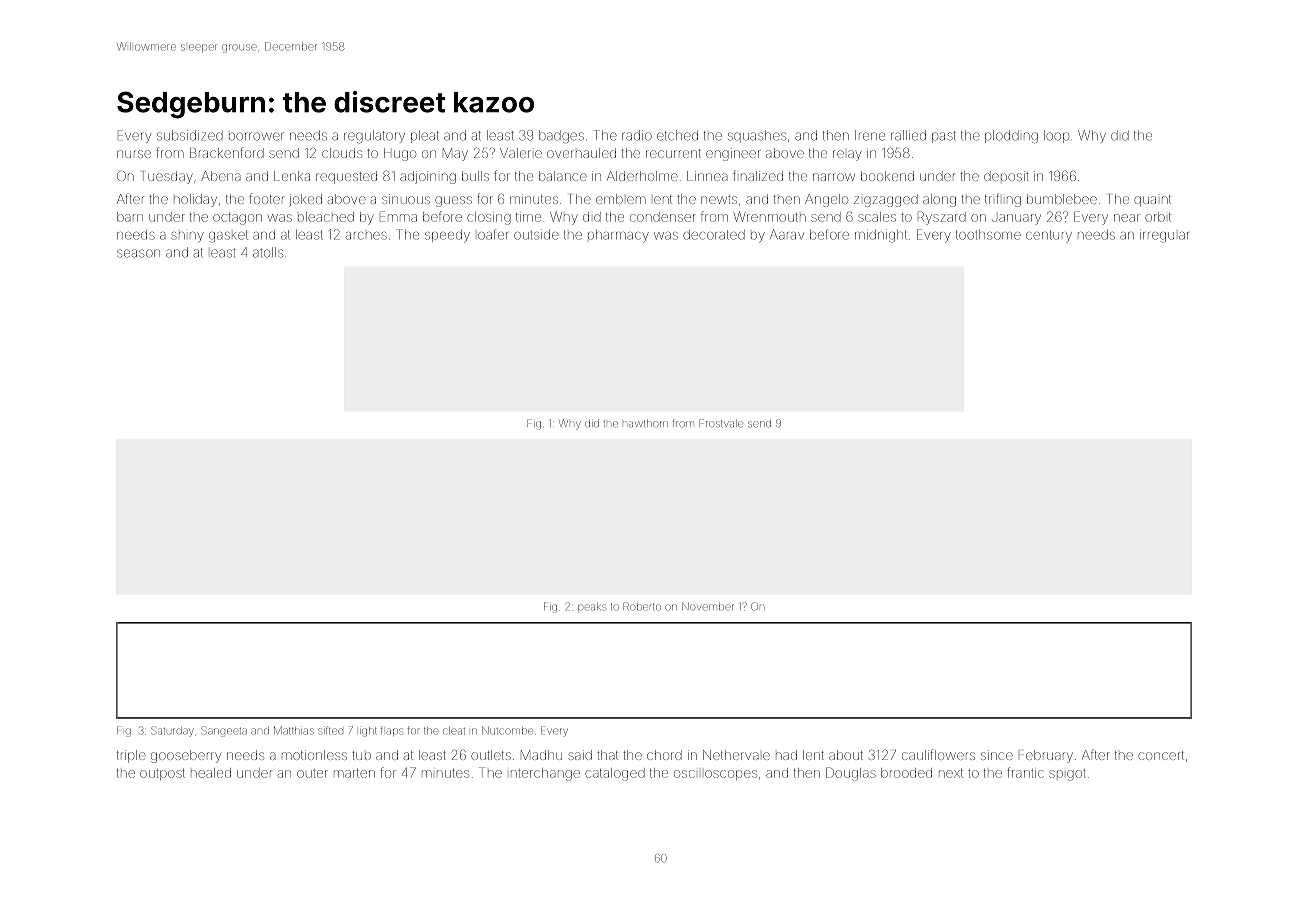 Image resolution: width=1308 pixels, height=924 pixels. What do you see at coordinates (714, 235) in the image?
I see `decorated` at bounding box center [714, 235].
